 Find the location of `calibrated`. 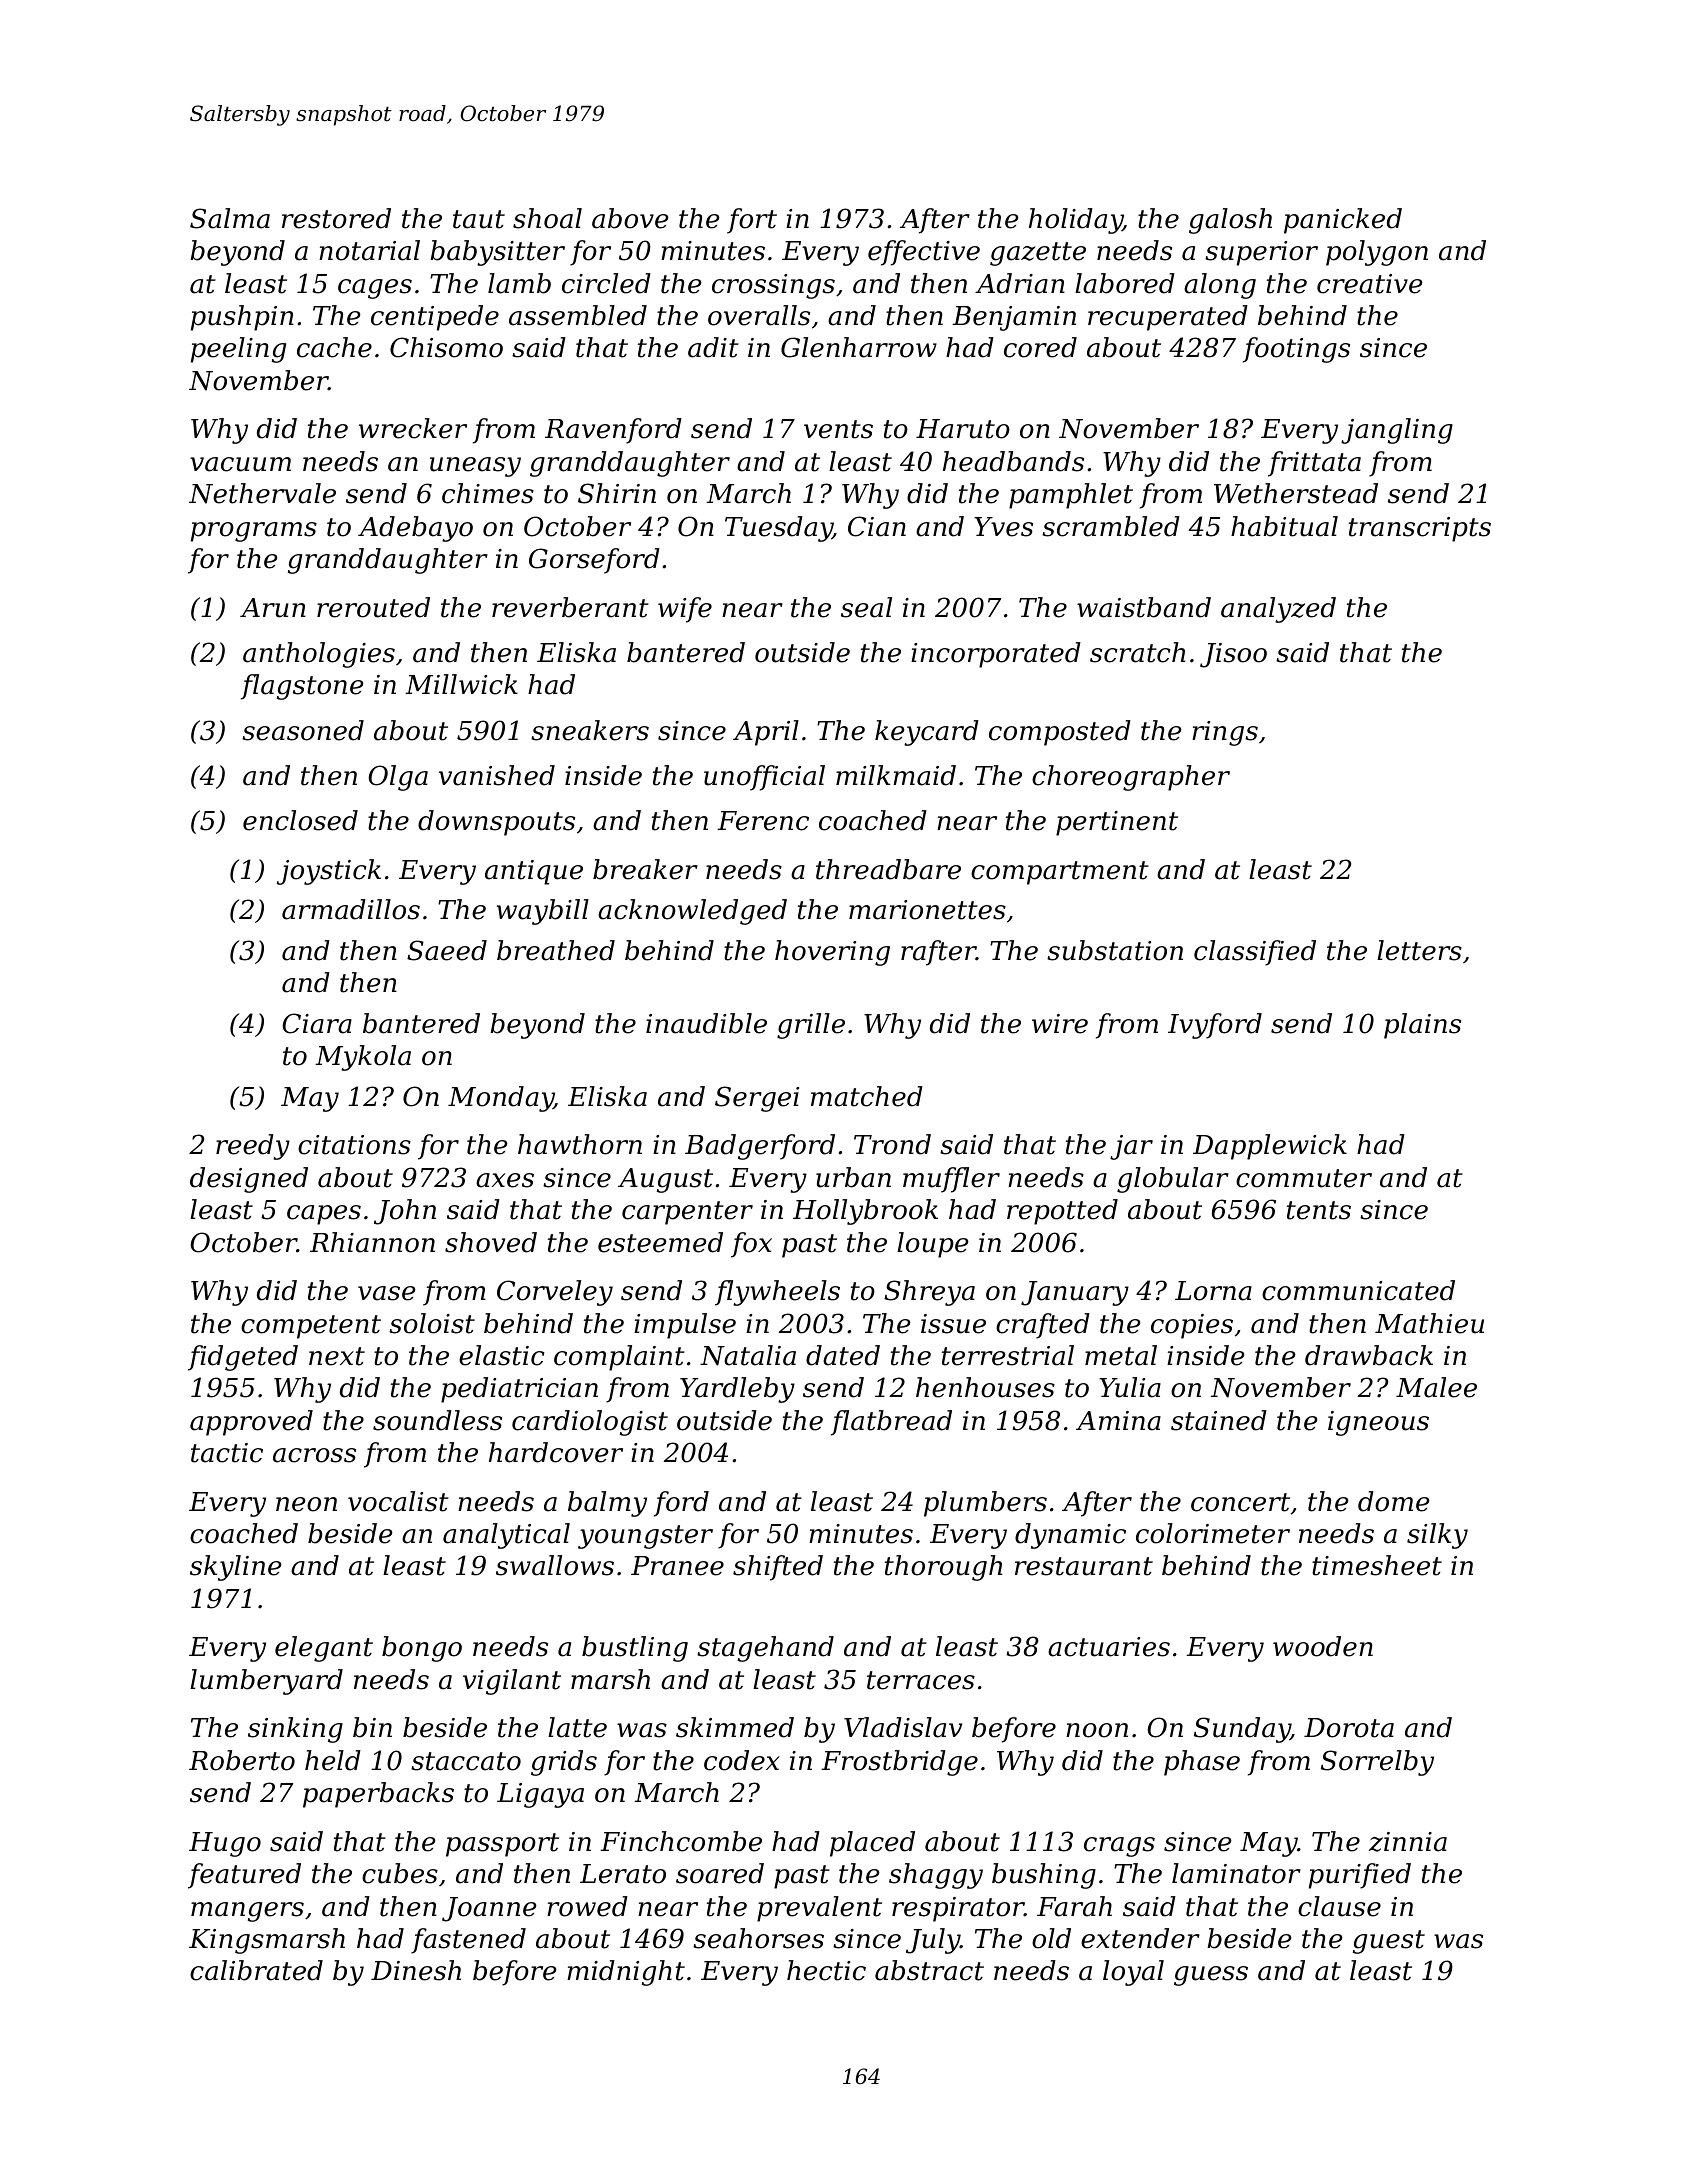

calibrated is located at coordinates (256, 1970).
